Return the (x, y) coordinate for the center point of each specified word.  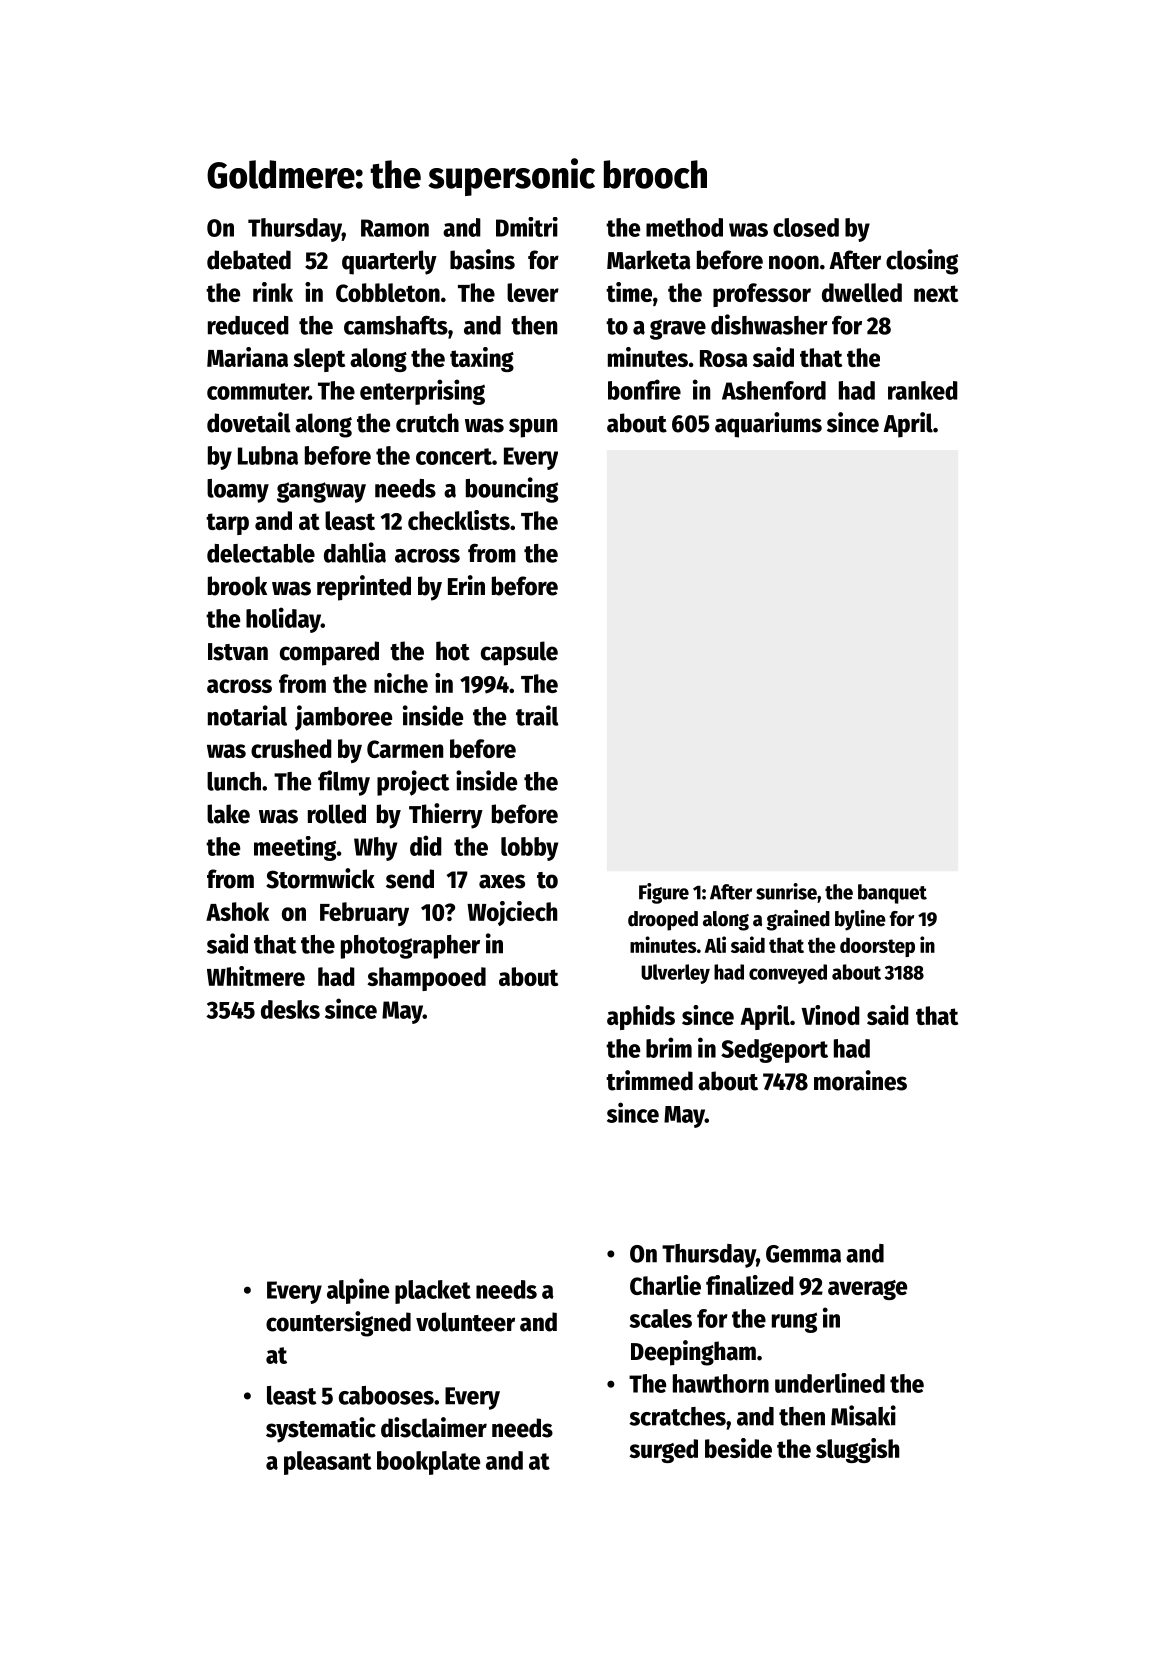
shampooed (426, 979)
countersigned (338, 1324)
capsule (519, 653)
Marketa (648, 260)
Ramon (395, 228)
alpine (358, 1291)
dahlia (355, 552)
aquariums (768, 425)
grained (798, 920)
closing (922, 262)
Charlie (665, 1285)
